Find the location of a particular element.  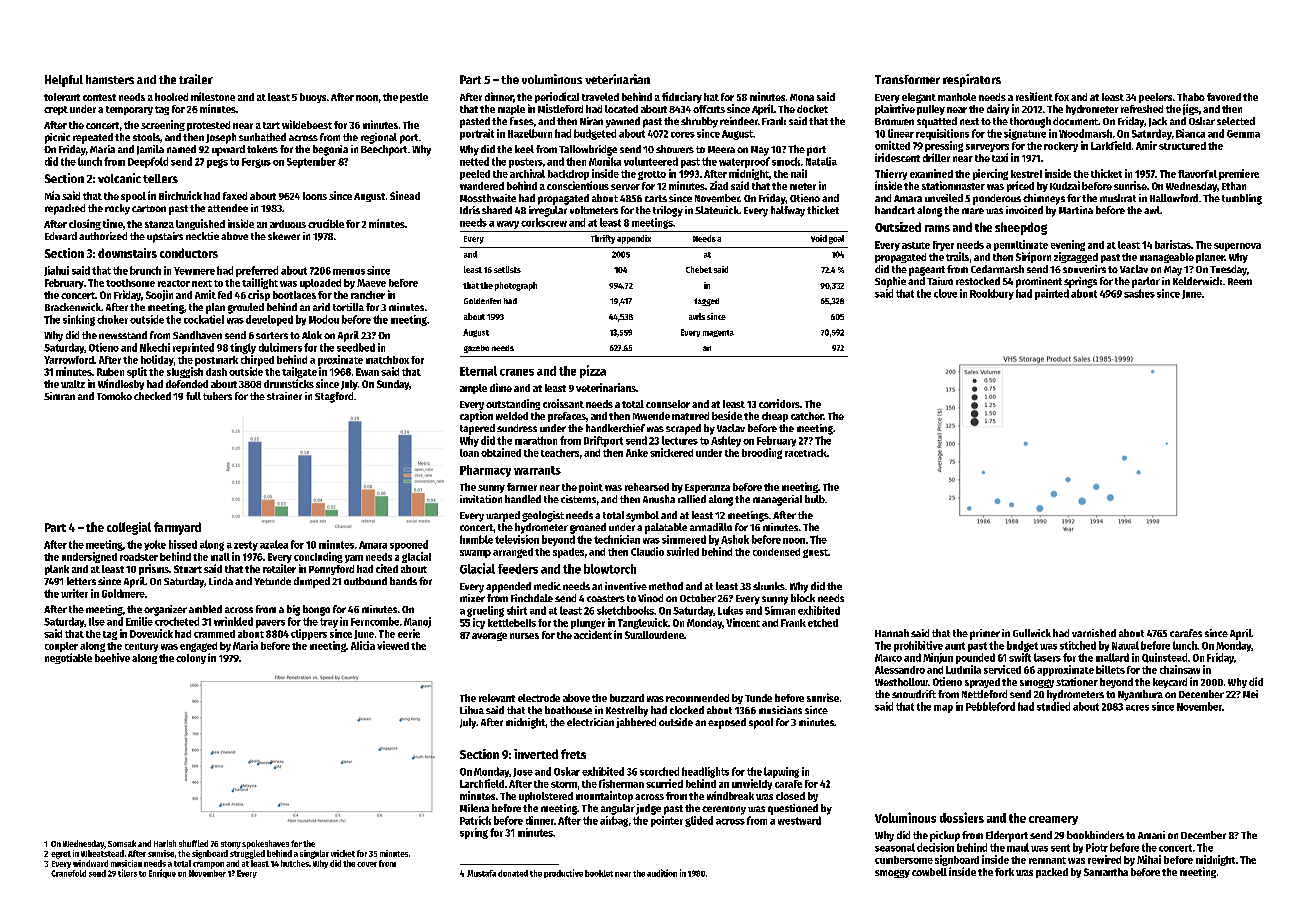

racetrack is located at coordinates (806, 453).
